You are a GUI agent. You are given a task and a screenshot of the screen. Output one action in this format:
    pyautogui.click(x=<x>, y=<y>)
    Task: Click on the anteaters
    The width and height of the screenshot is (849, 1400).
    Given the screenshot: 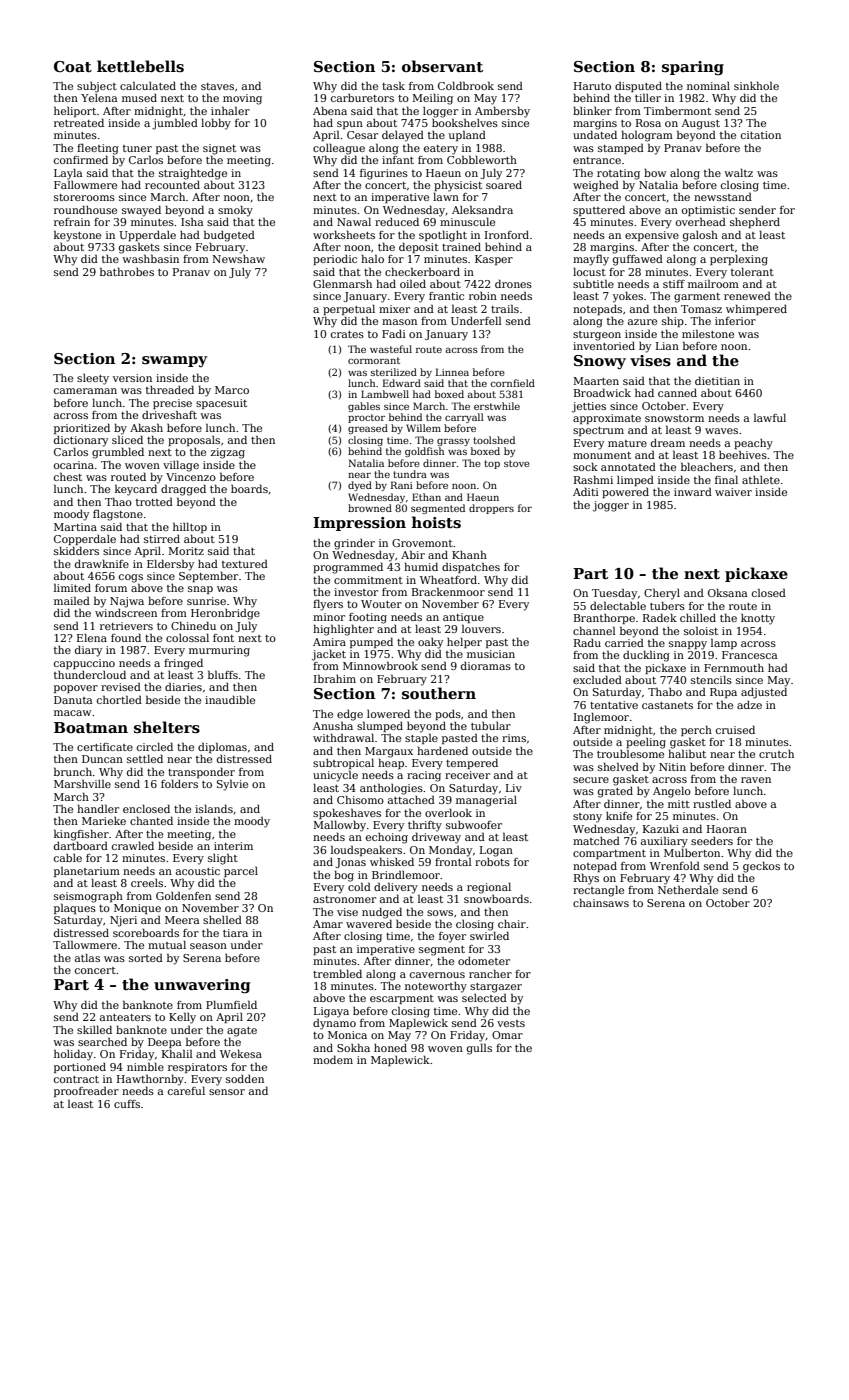 What is the action you would take?
    pyautogui.click(x=125, y=1017)
